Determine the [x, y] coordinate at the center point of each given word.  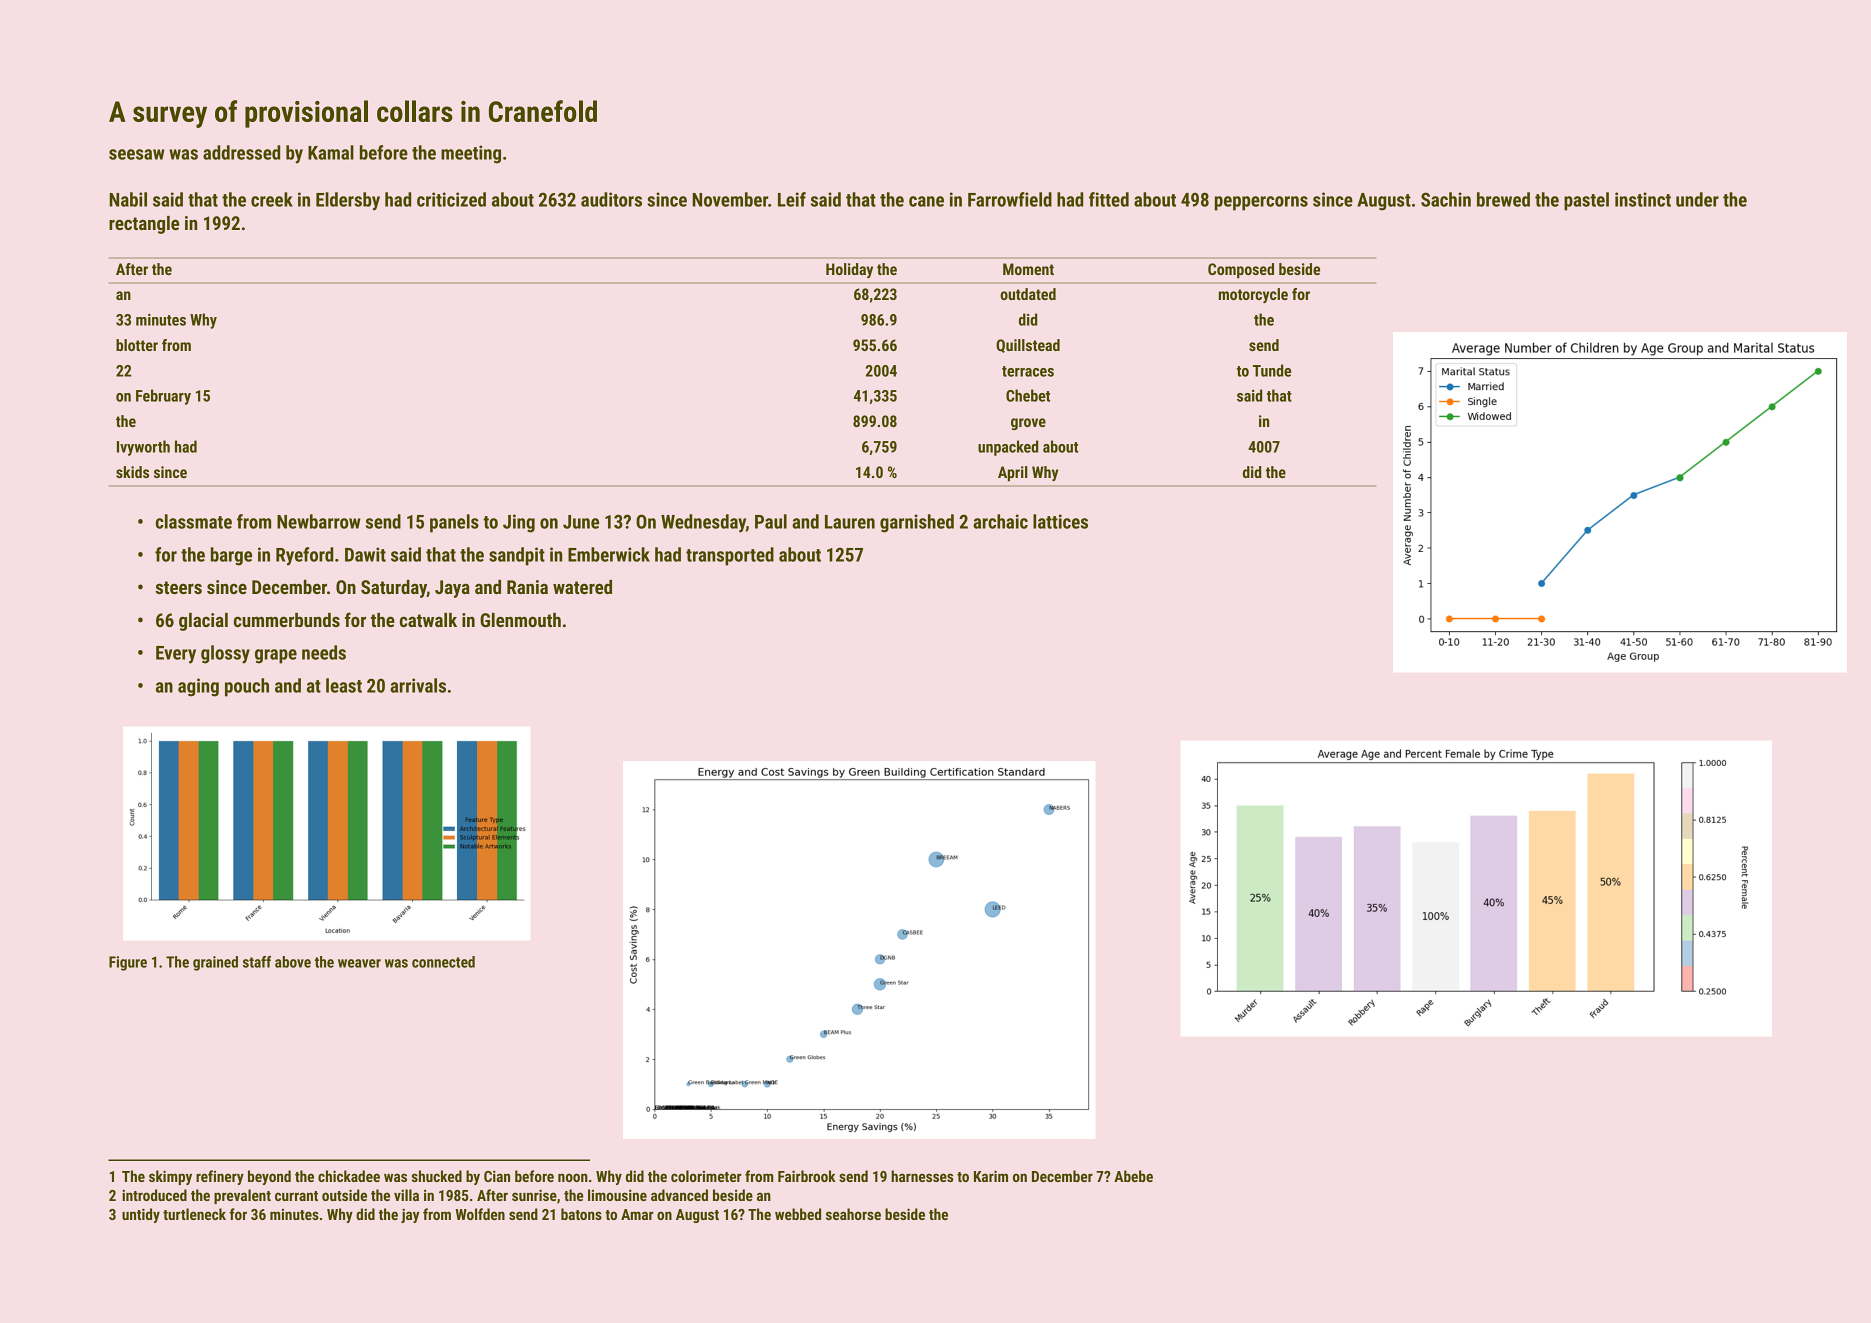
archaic [1000, 521]
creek [272, 199]
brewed [1503, 199]
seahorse [853, 1214]
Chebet [1028, 395]
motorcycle [1253, 295]
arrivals [418, 685]
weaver [359, 963]
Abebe [1133, 1176]
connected [443, 962]
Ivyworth [143, 448]
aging [198, 687]
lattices [1060, 521]
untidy [141, 1215]
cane [926, 201]
